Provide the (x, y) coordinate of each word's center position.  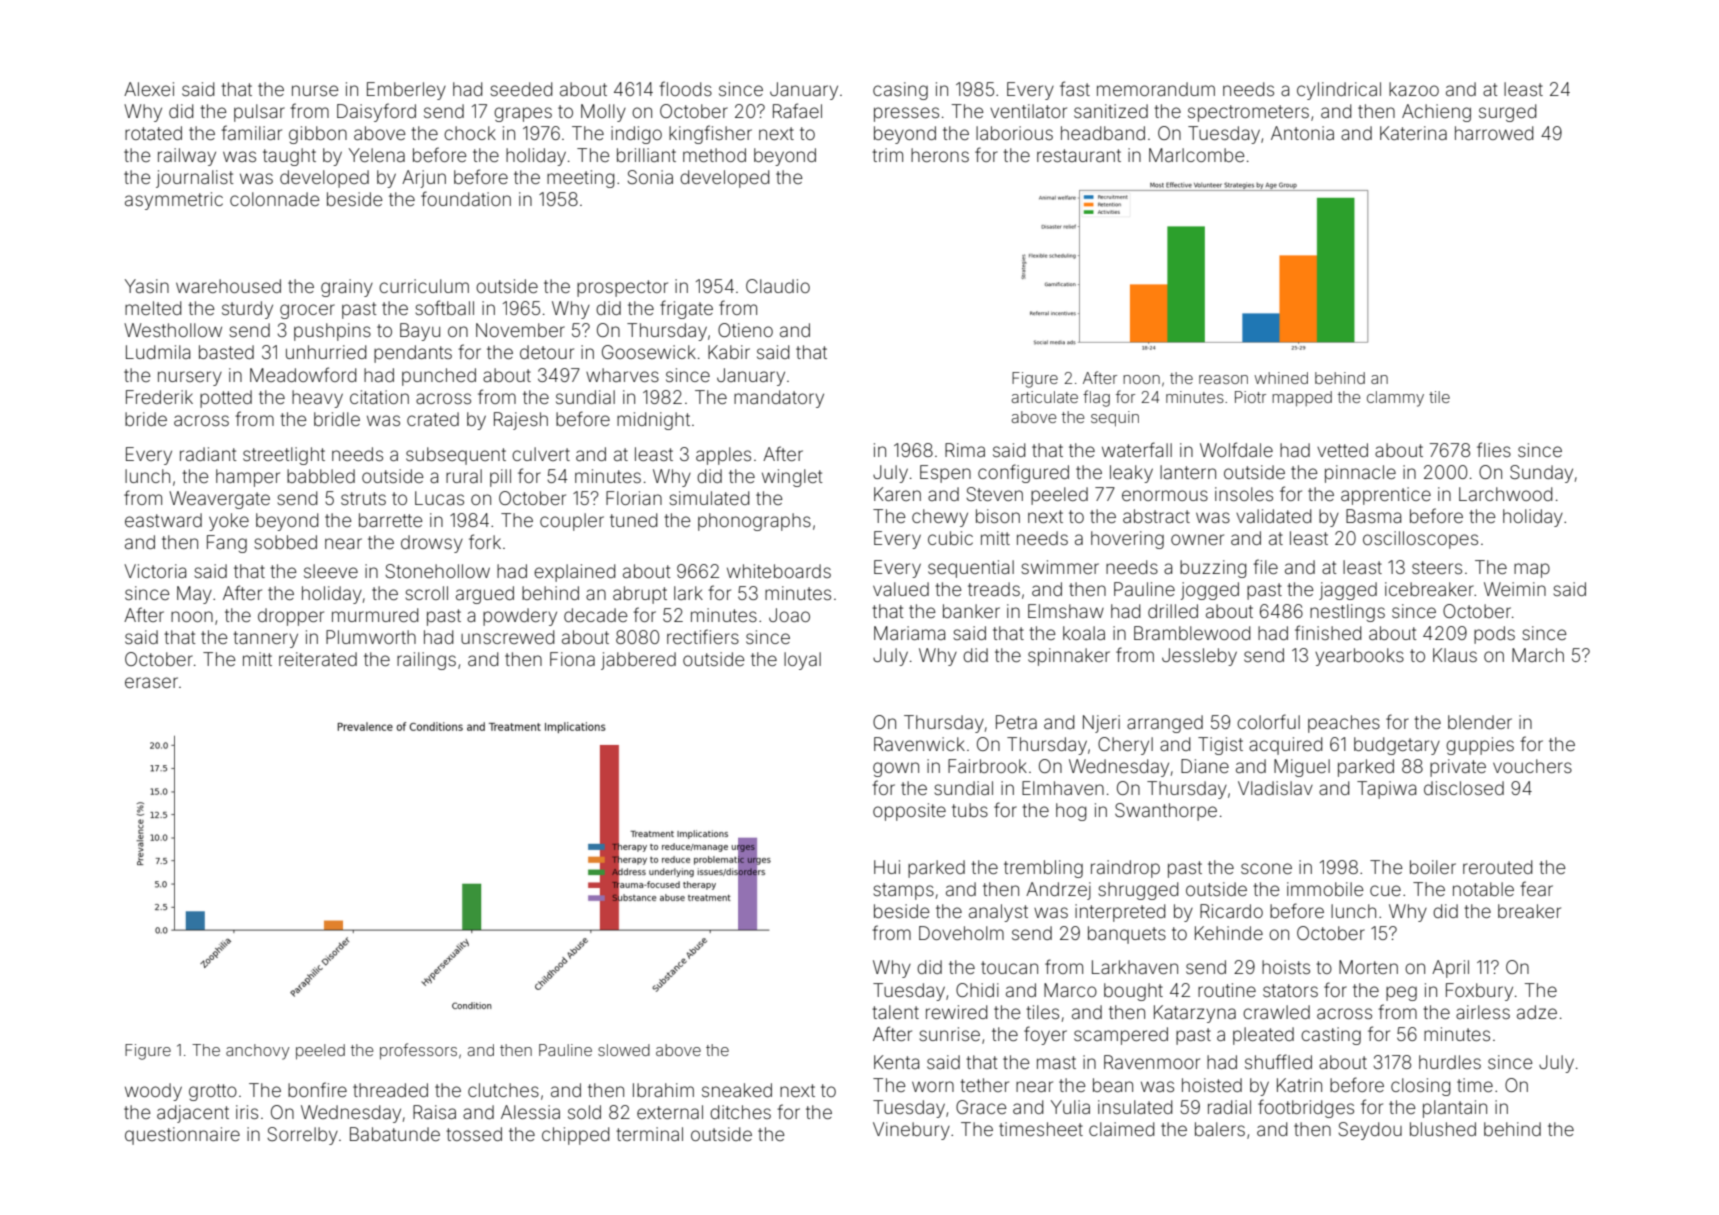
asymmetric (174, 201)
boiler (1433, 867)
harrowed (1494, 133)
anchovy (258, 1052)
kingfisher (710, 134)
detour (547, 352)
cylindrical (1339, 91)
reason (1223, 379)
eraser (151, 682)
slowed (624, 1050)
